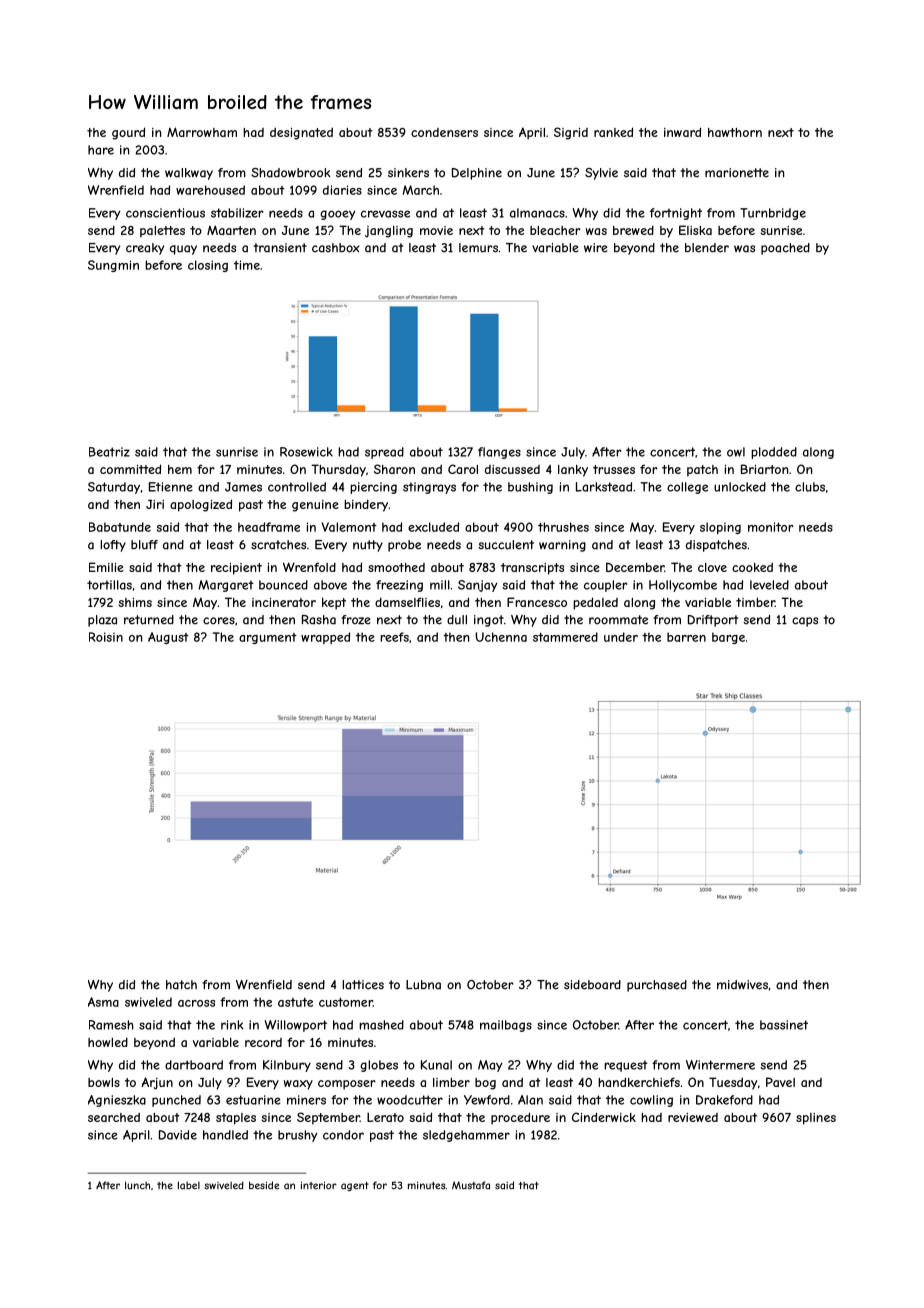  What do you see at coordinates (394, 637) in the image?
I see `reefs` at bounding box center [394, 637].
